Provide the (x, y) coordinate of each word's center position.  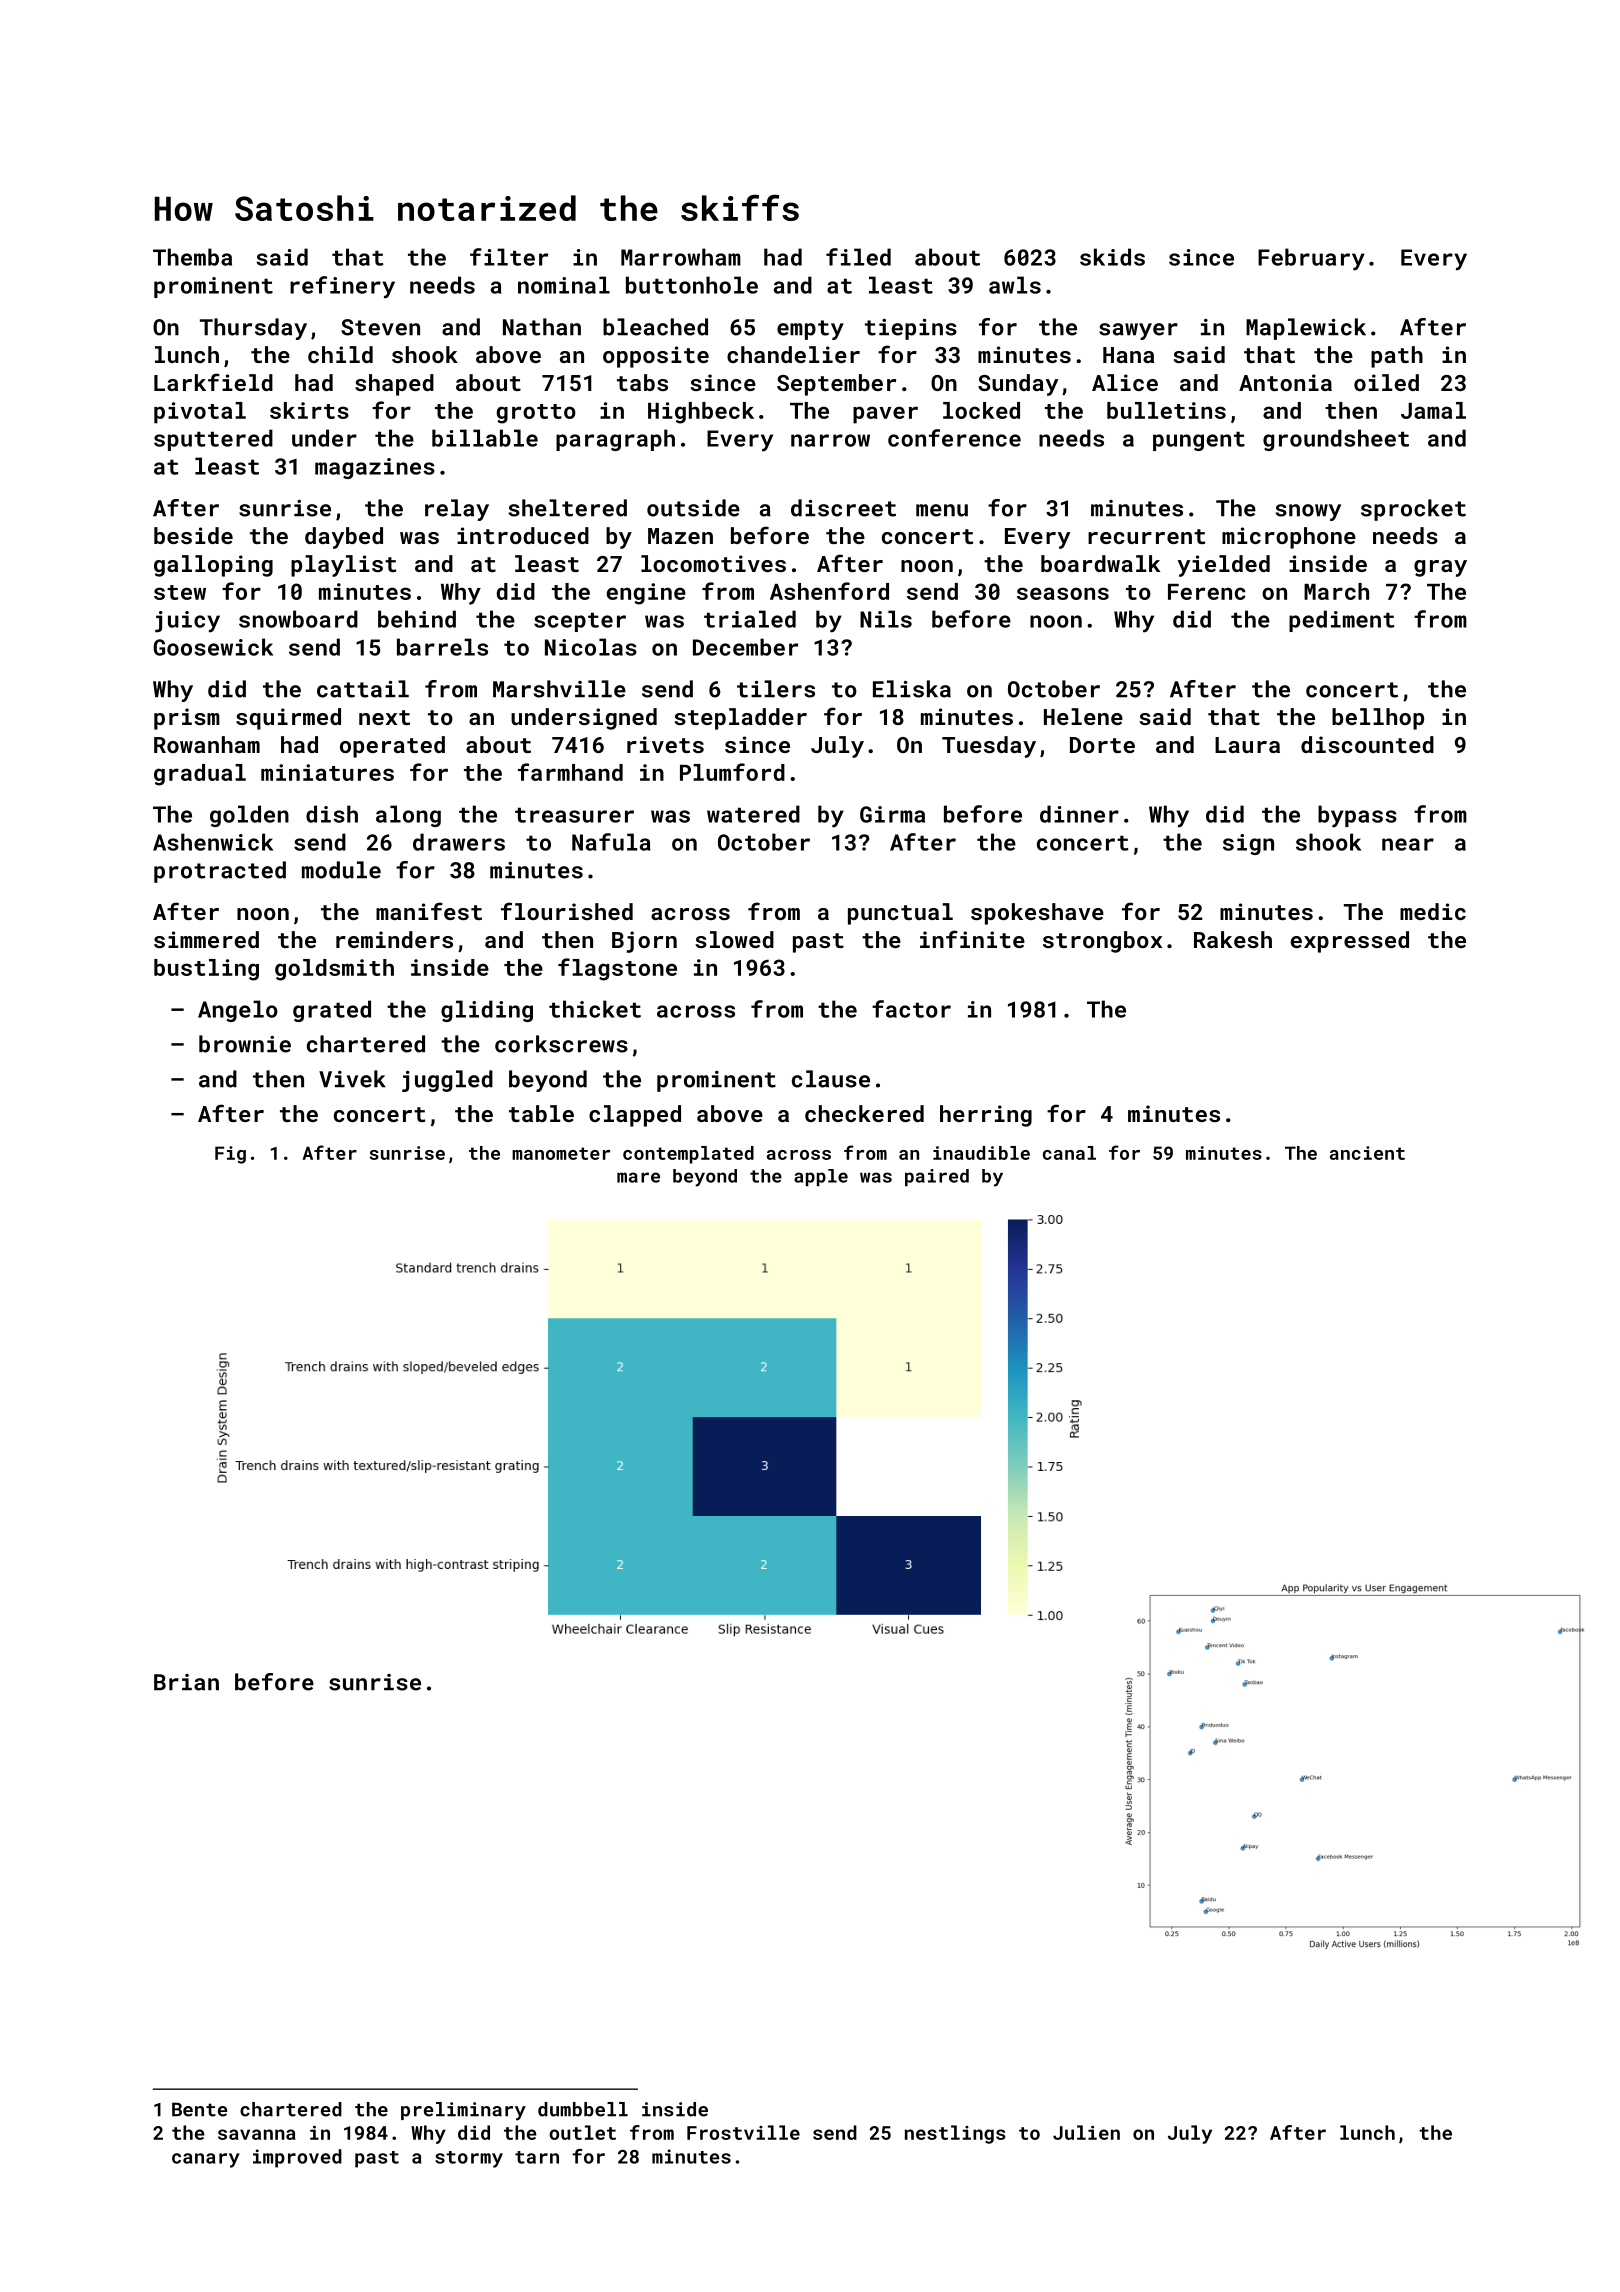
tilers (776, 689)
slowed (734, 939)
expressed (1349, 942)
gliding (487, 1011)
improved (297, 2158)
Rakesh (1233, 939)
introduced (523, 535)
